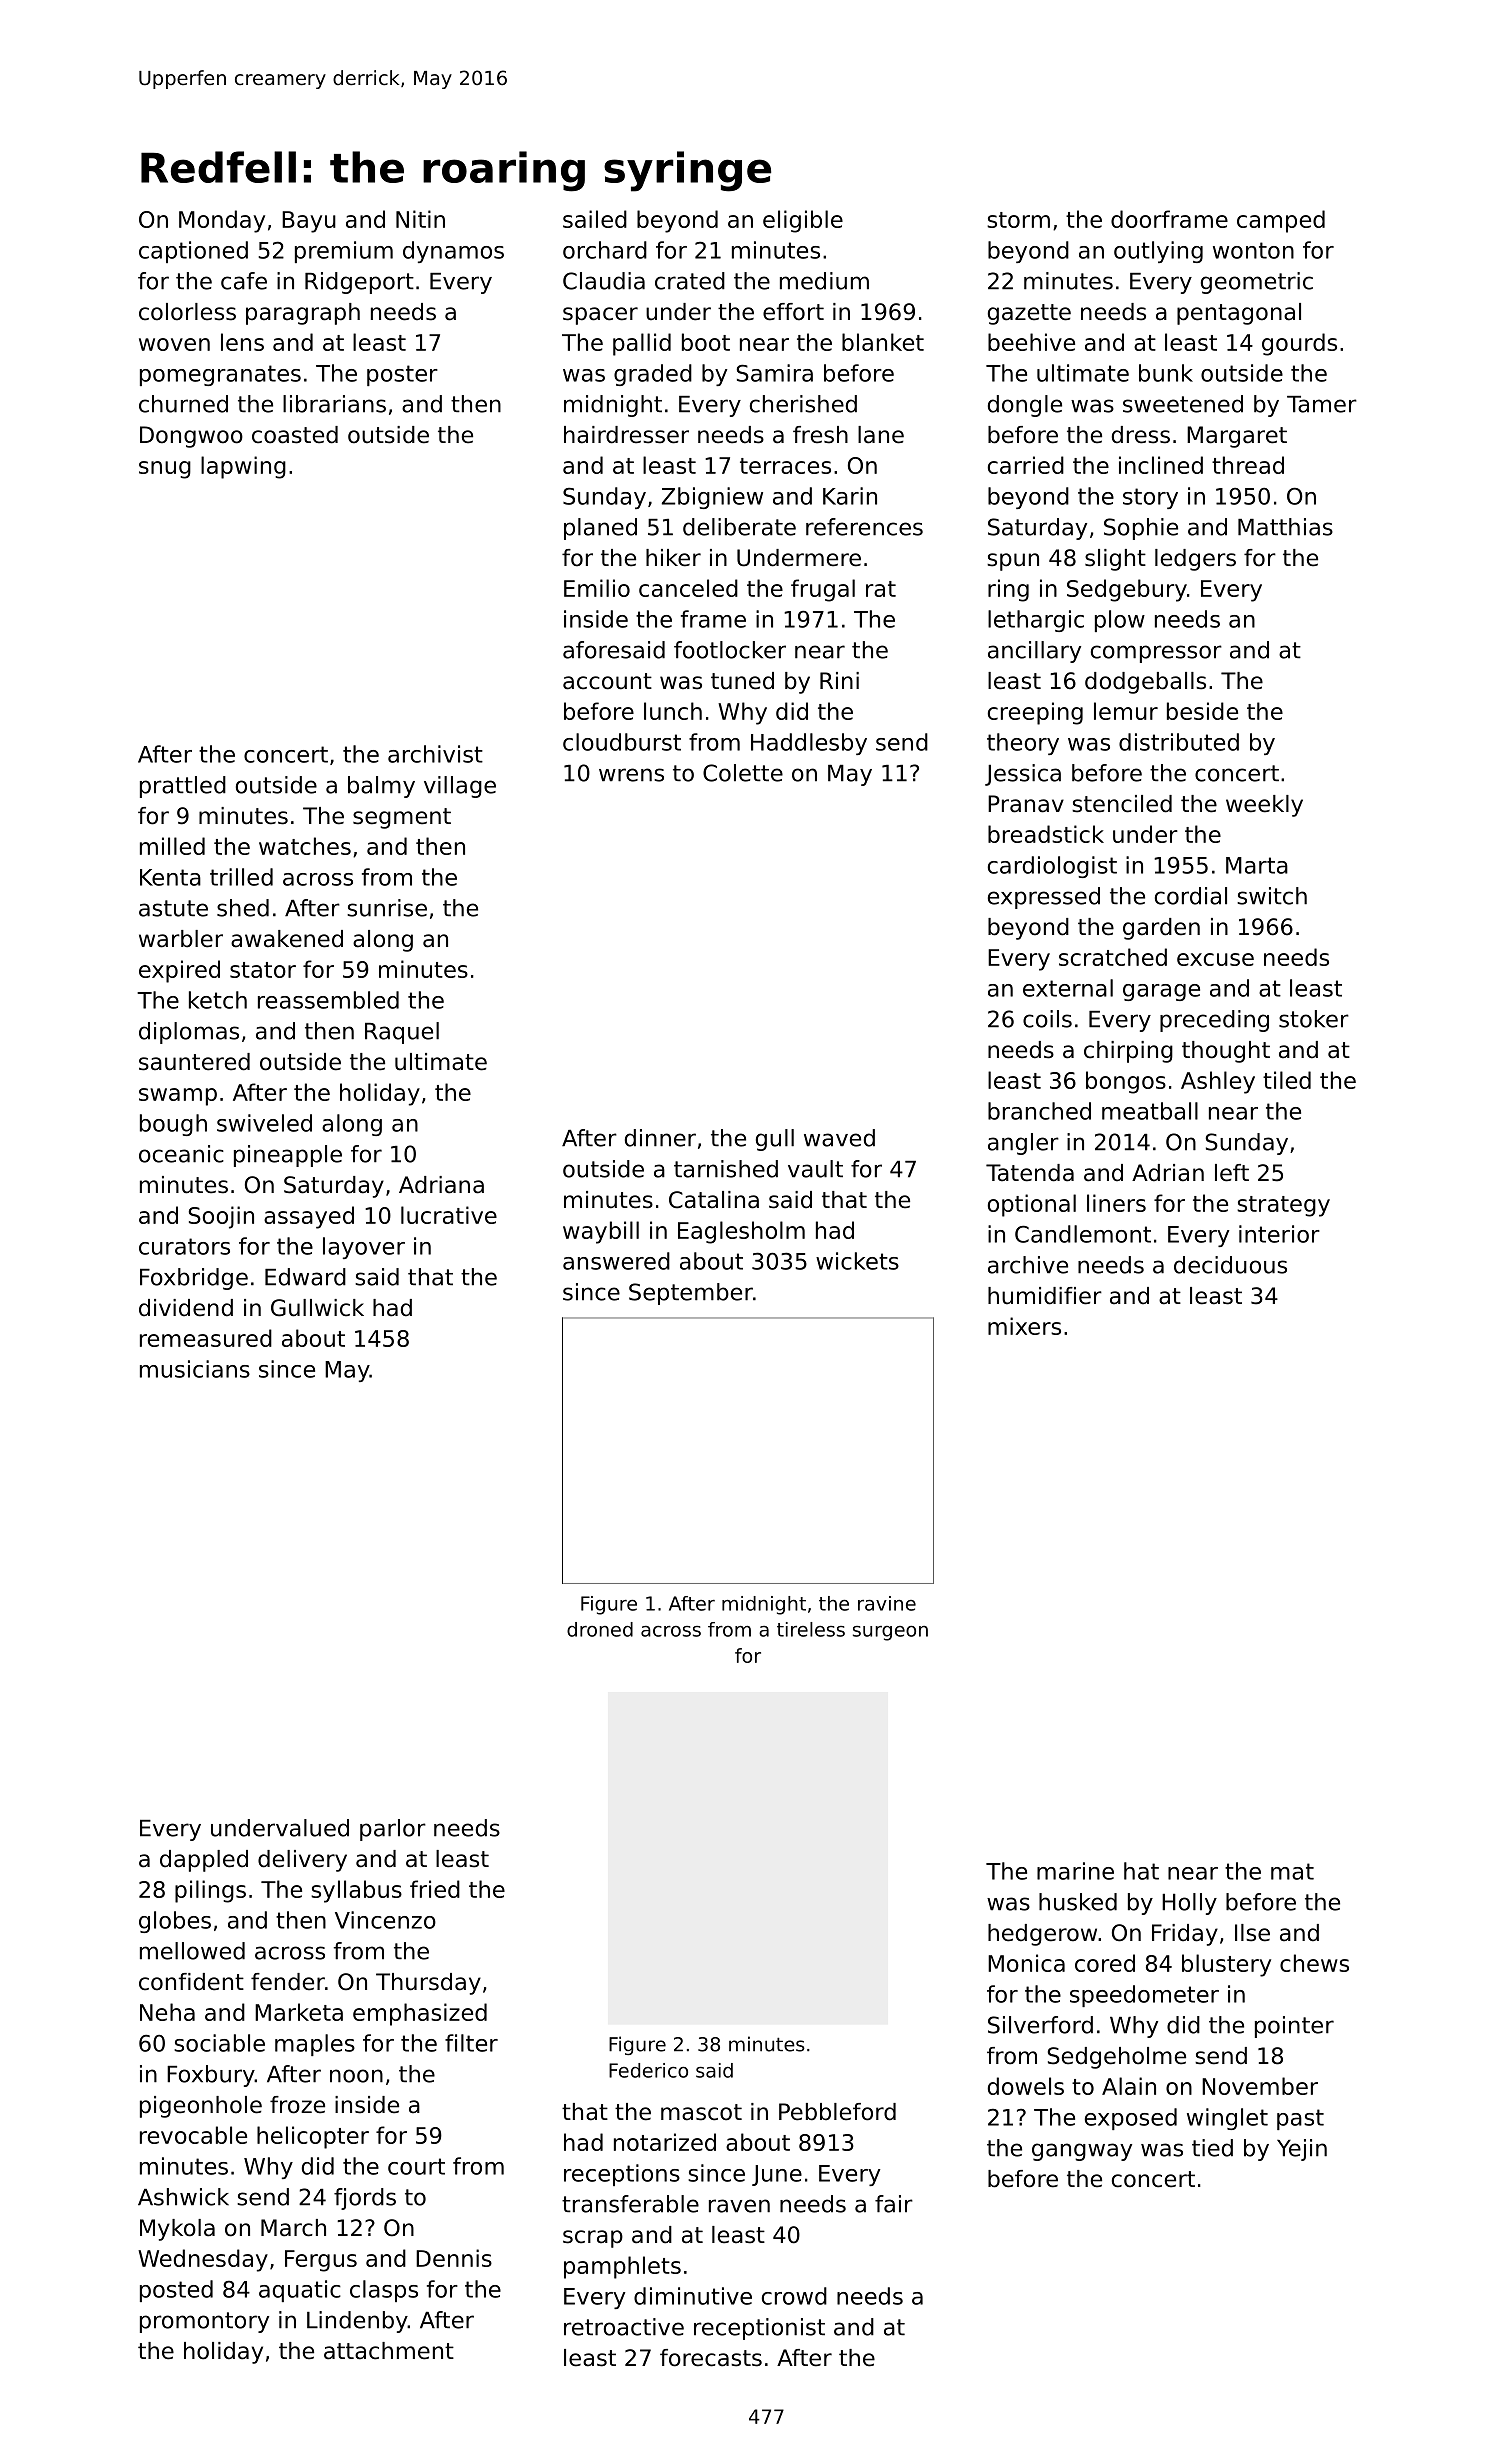 The height and width of the screenshot is (2464, 1496). I want to click on musicians, so click(195, 1369).
